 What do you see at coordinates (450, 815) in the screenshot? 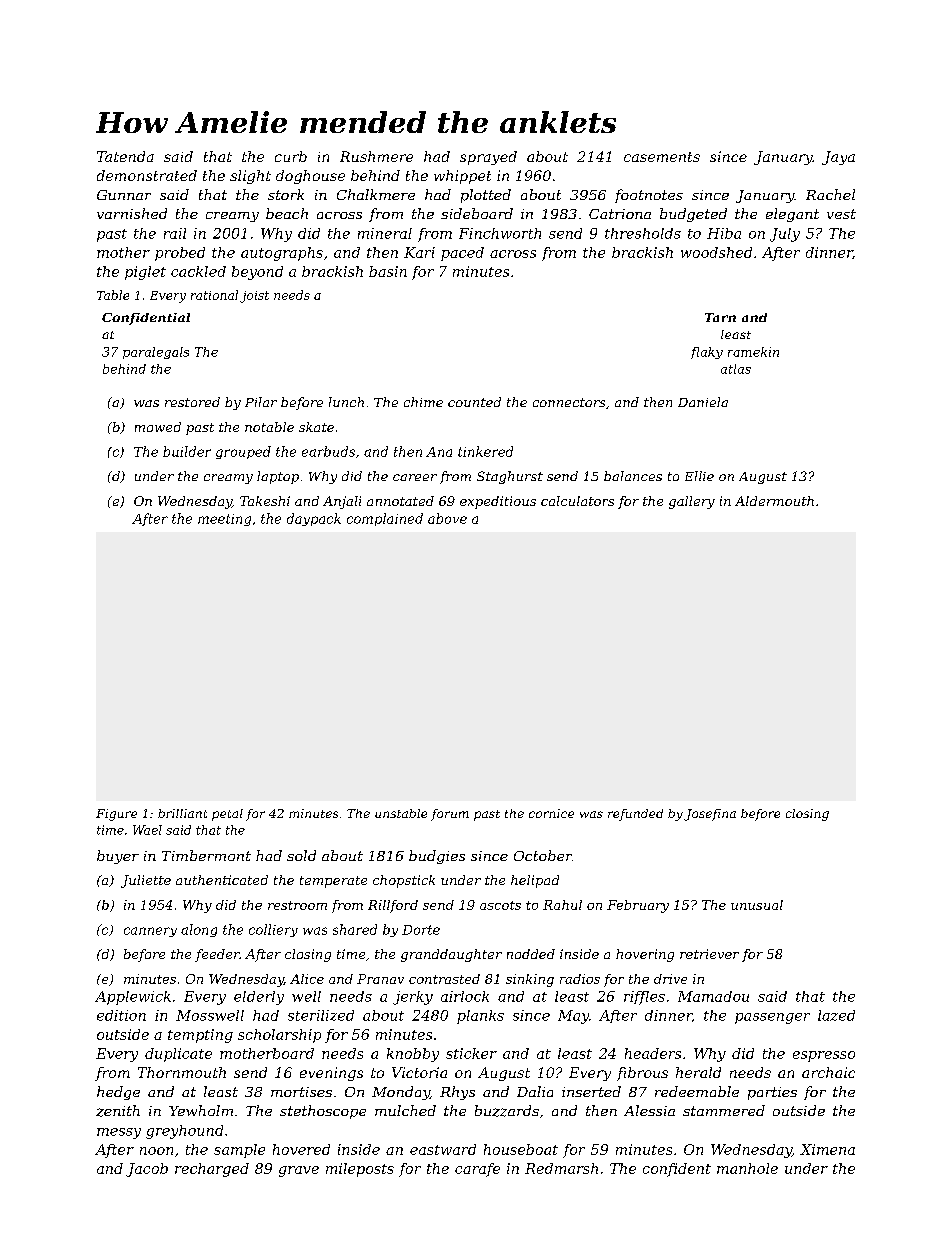
I see `forum` at bounding box center [450, 815].
